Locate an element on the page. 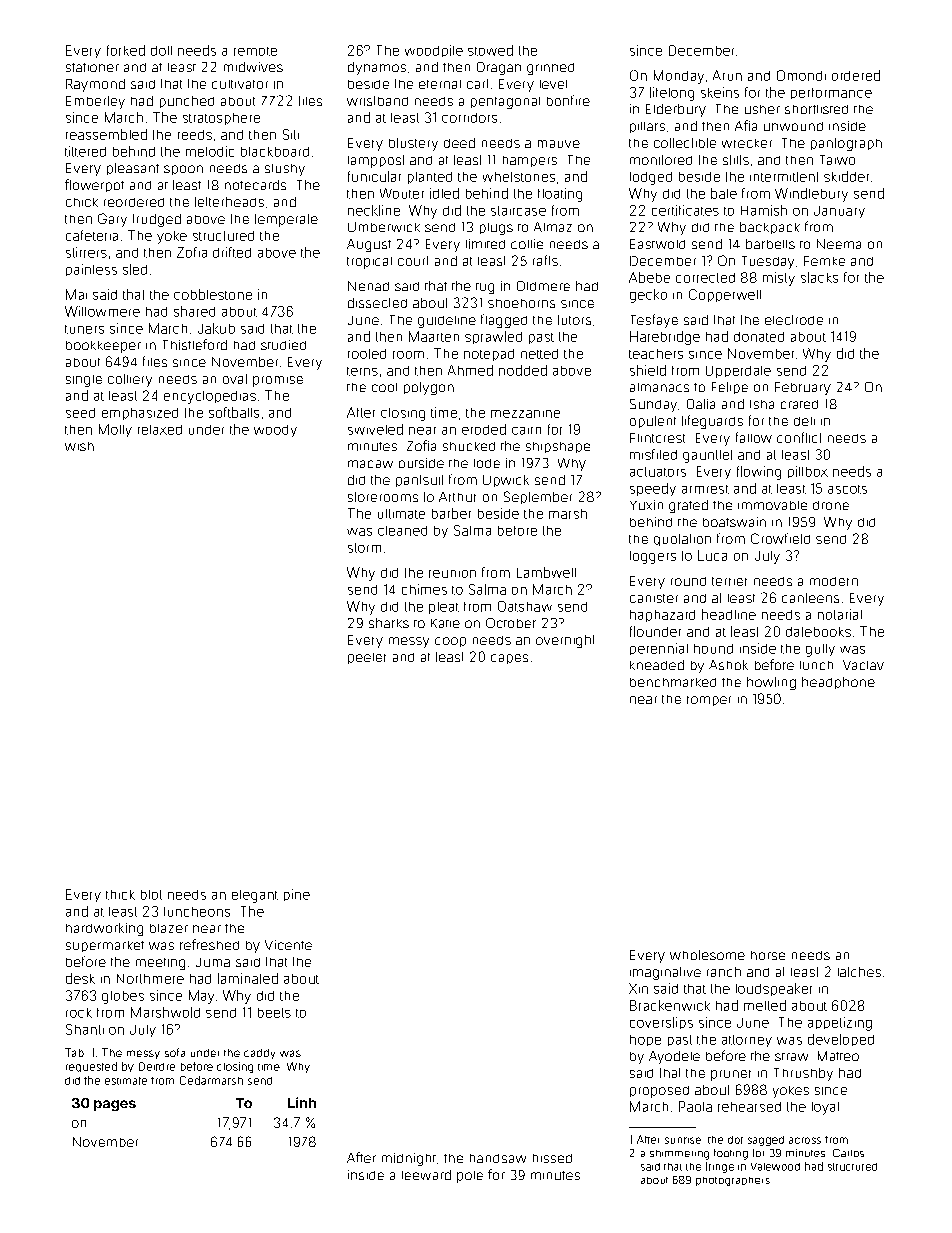 The image size is (952, 1233). thick is located at coordinates (120, 895).
